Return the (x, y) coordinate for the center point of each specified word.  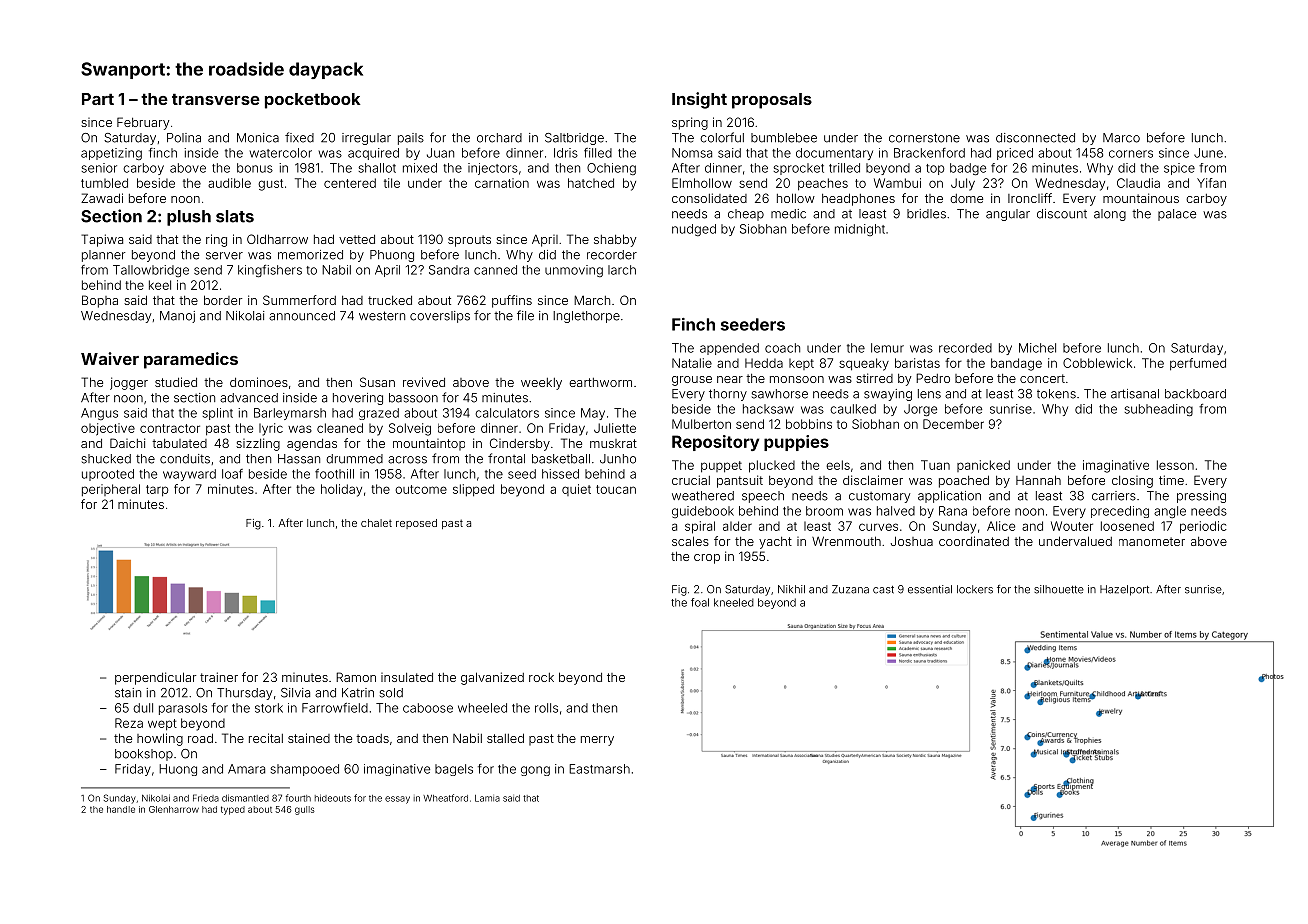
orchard (499, 138)
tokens (1056, 394)
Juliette (615, 428)
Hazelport (1124, 590)
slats (235, 216)
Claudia (1138, 183)
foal (700, 602)
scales (690, 541)
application (949, 497)
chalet (376, 523)
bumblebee (784, 138)
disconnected (1035, 138)
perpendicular (155, 678)
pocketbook (313, 101)
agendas (312, 445)
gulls (305, 810)
